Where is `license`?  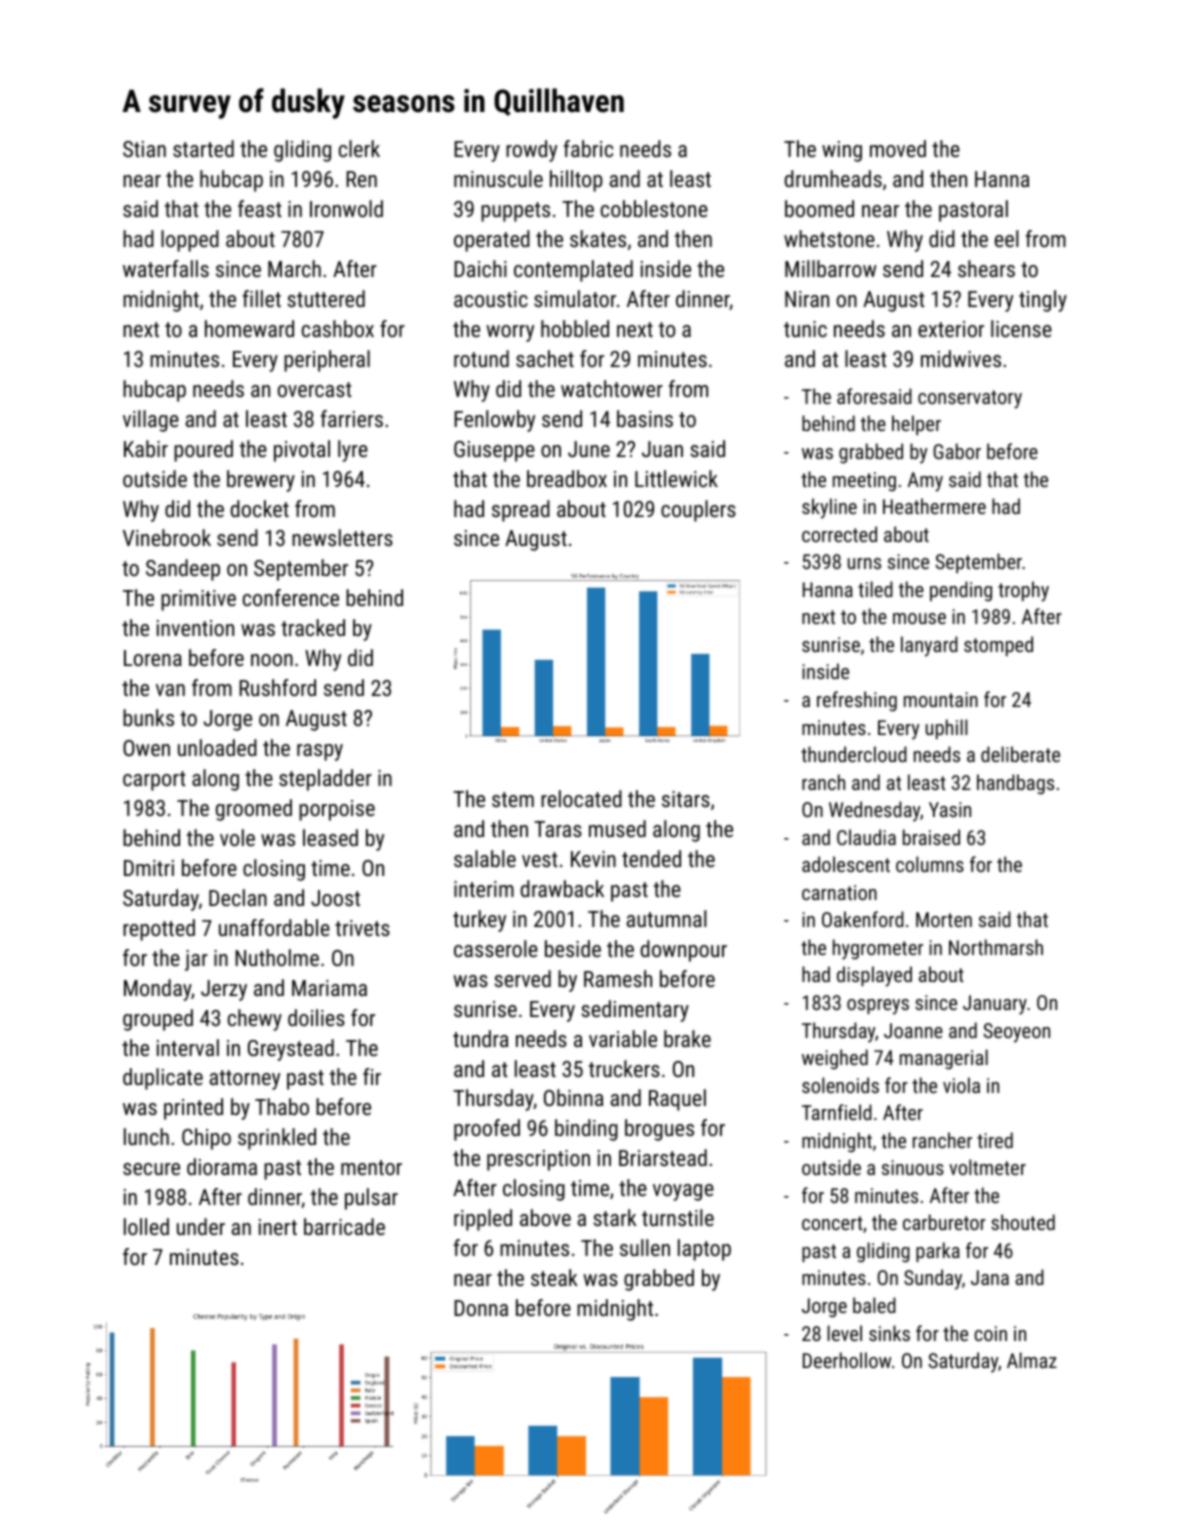 license is located at coordinates (1021, 328).
